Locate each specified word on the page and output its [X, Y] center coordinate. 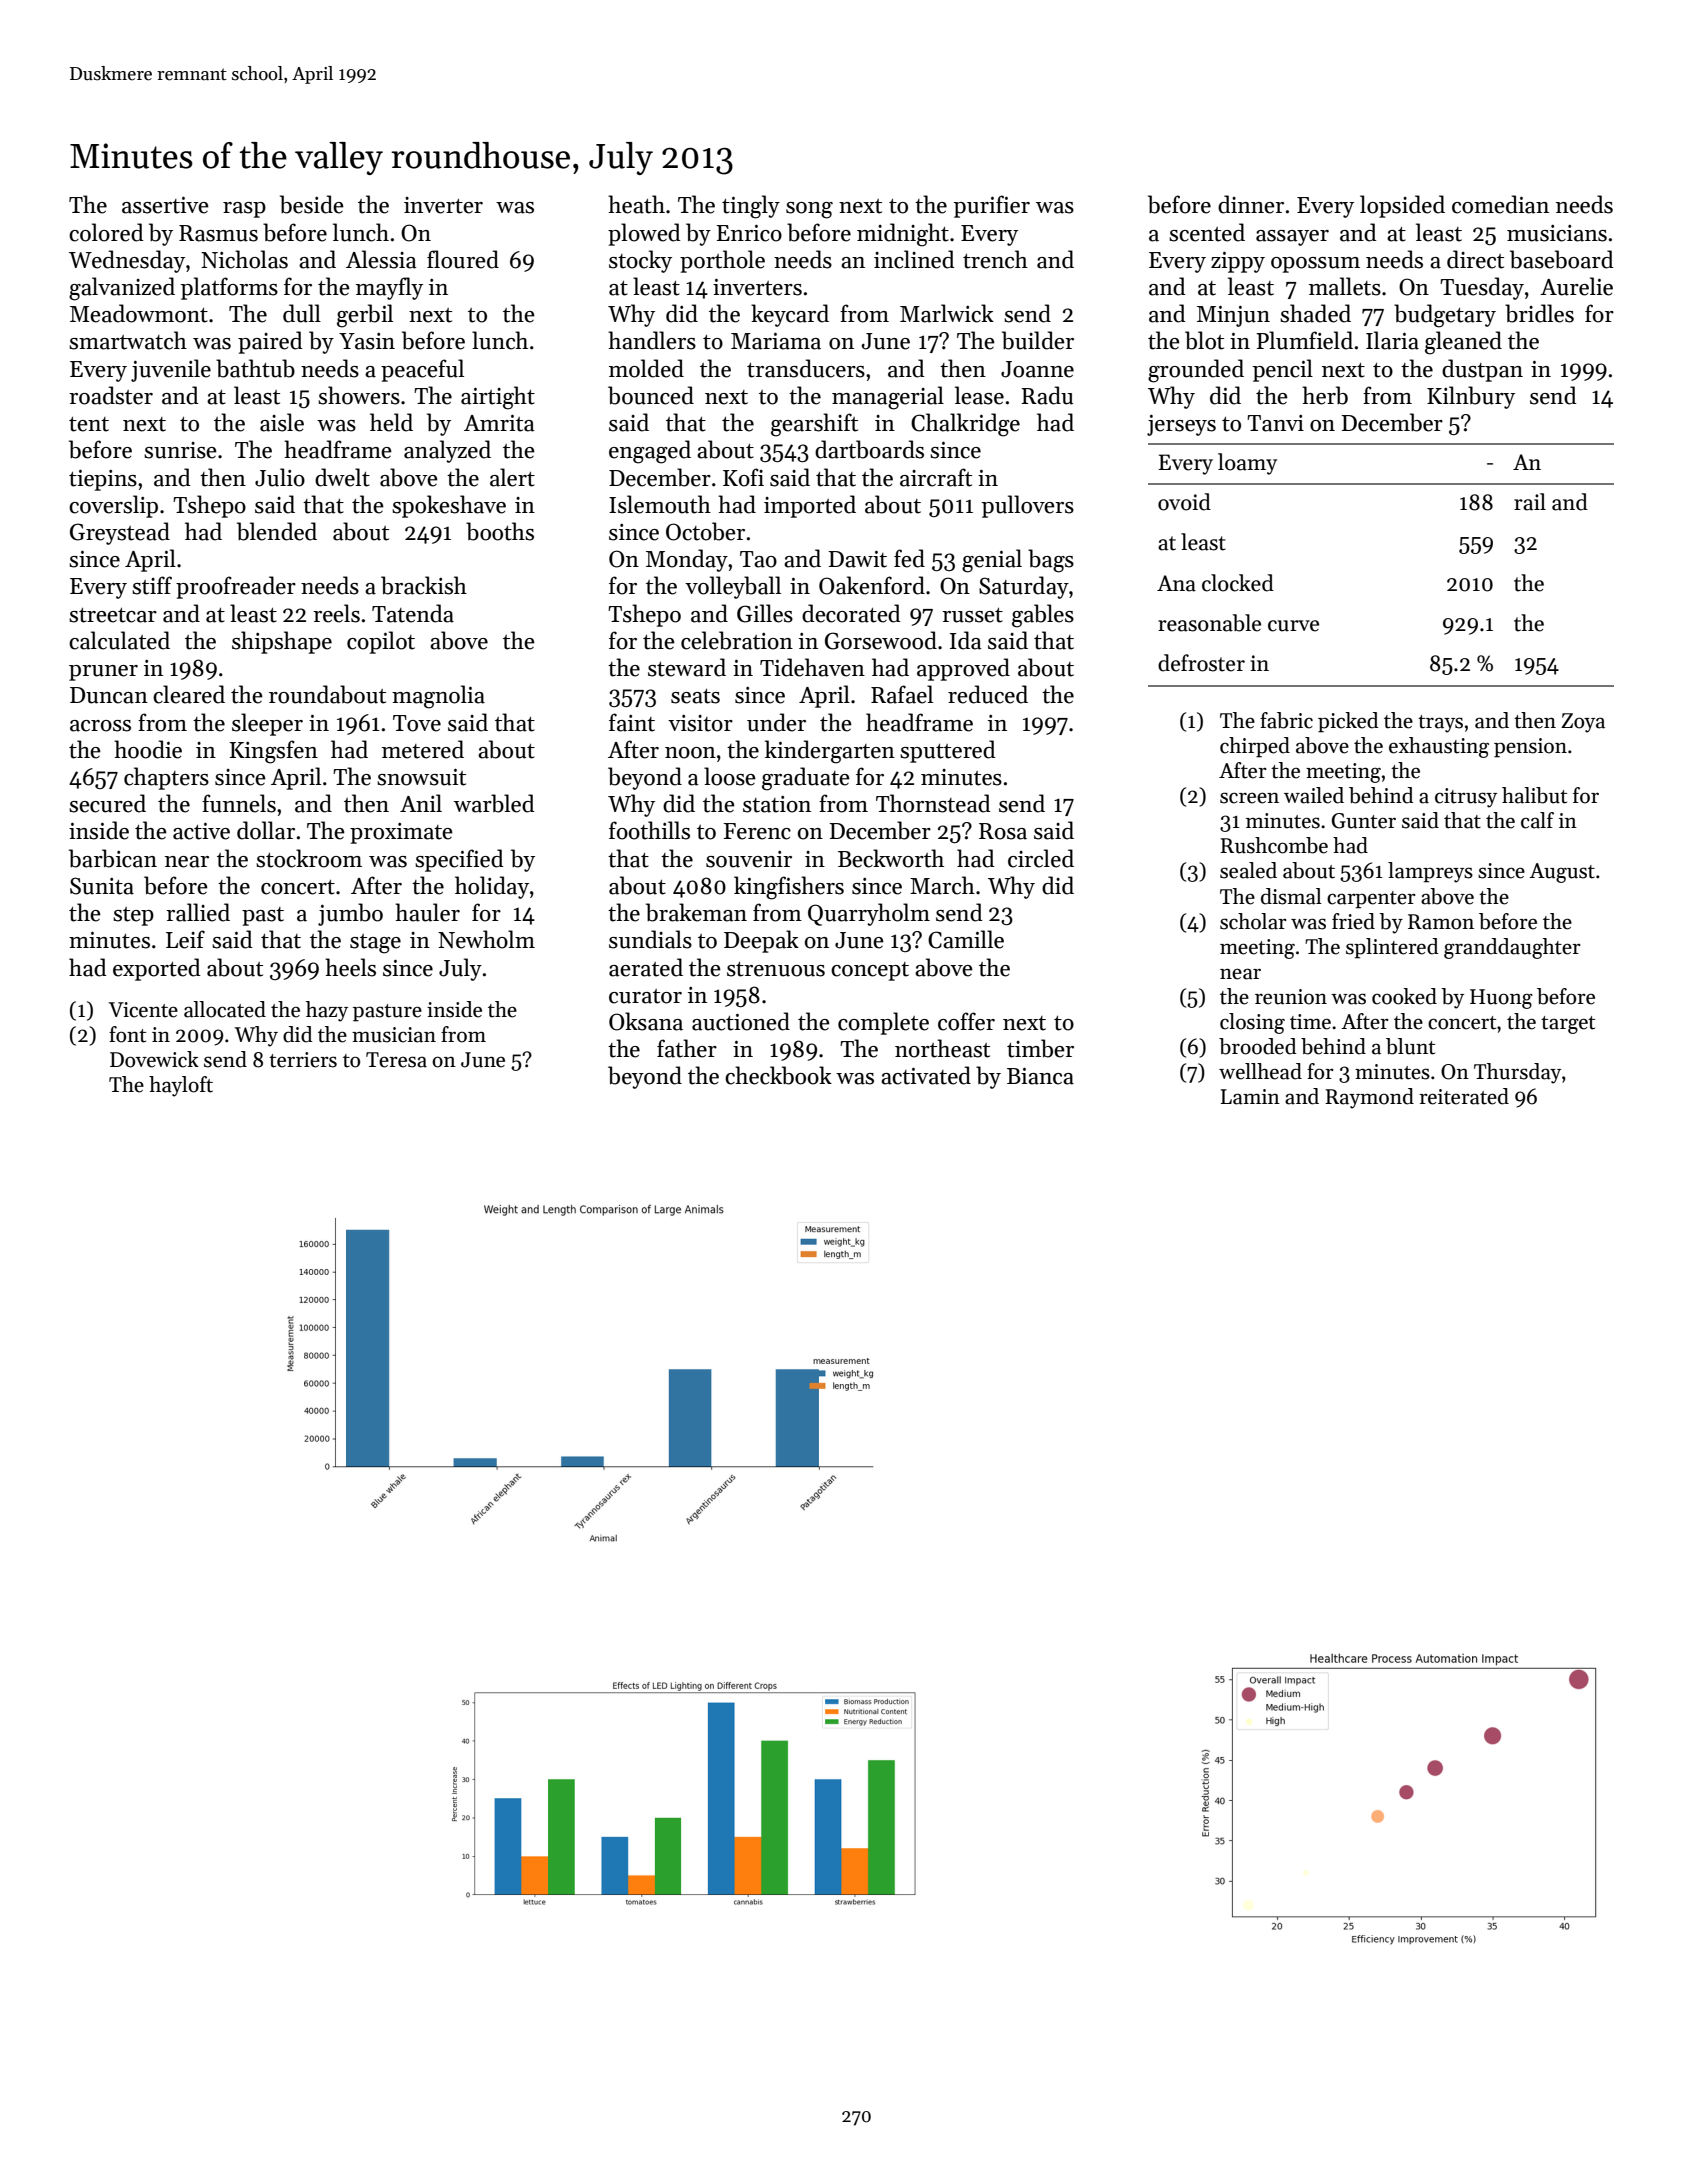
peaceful [422, 370]
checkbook [778, 1075]
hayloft [181, 1086]
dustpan [1482, 370]
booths [500, 531]
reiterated [1464, 1096]
